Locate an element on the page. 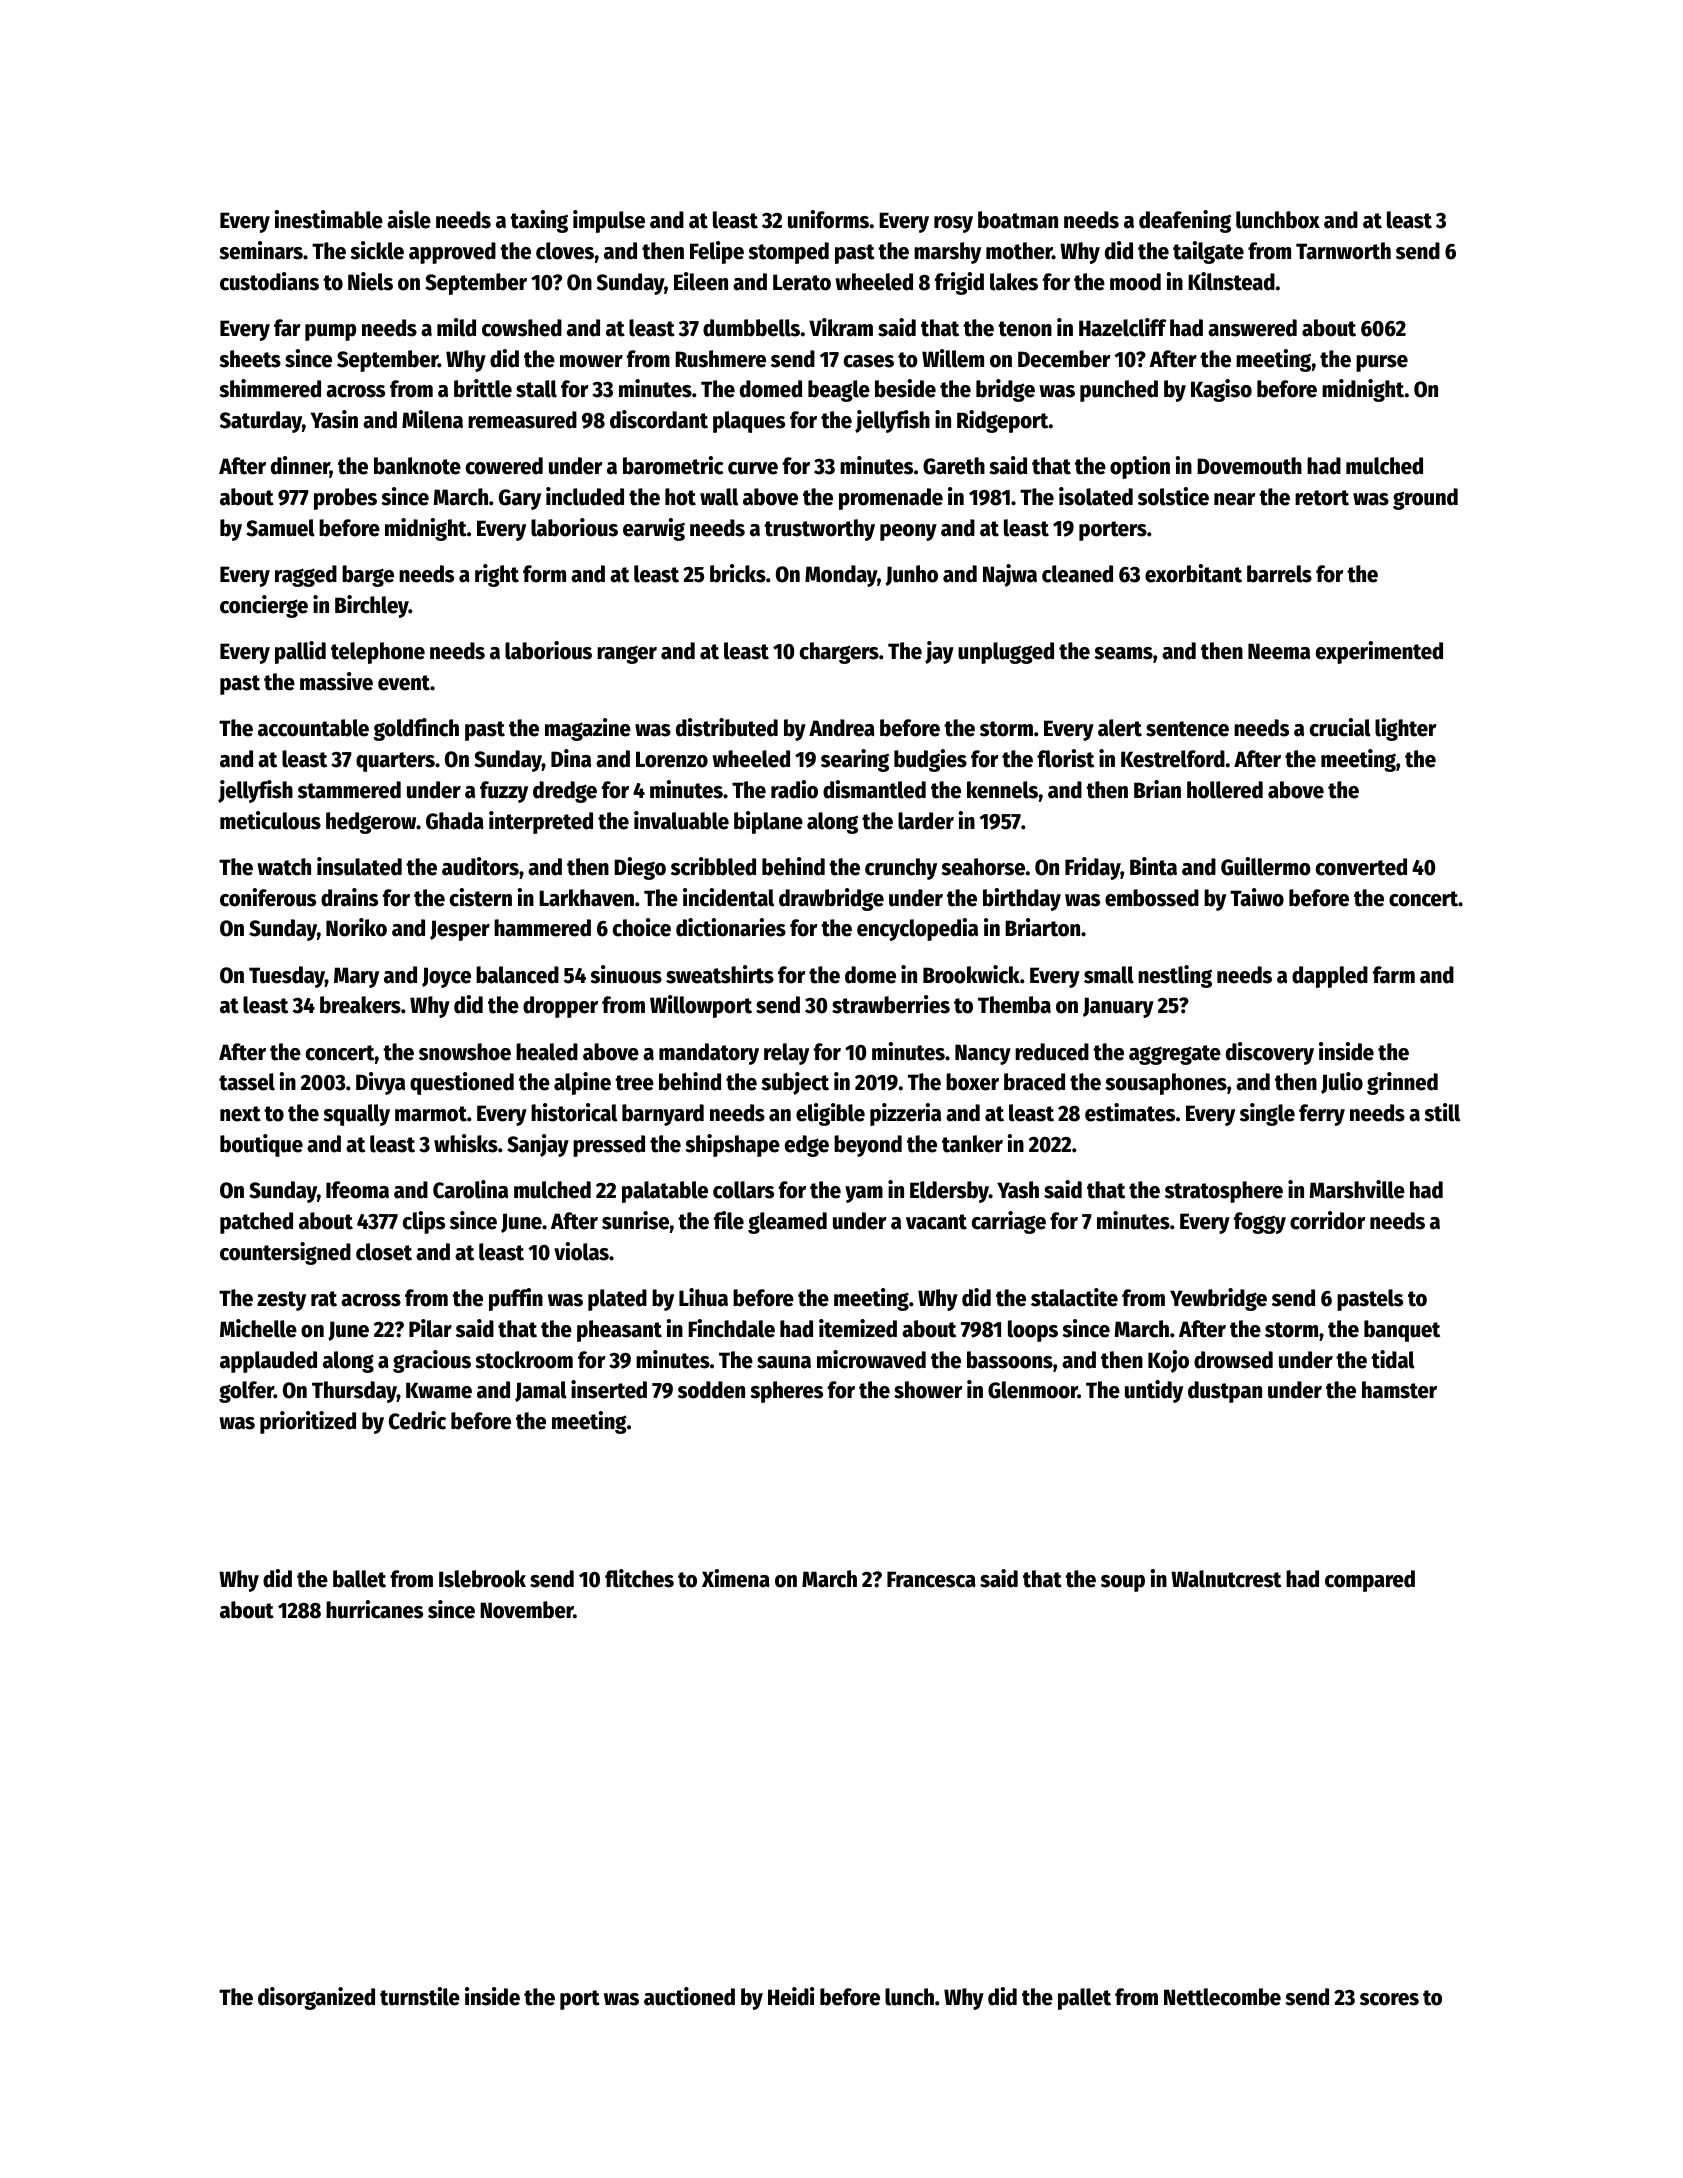  still is located at coordinates (1442, 1112).
